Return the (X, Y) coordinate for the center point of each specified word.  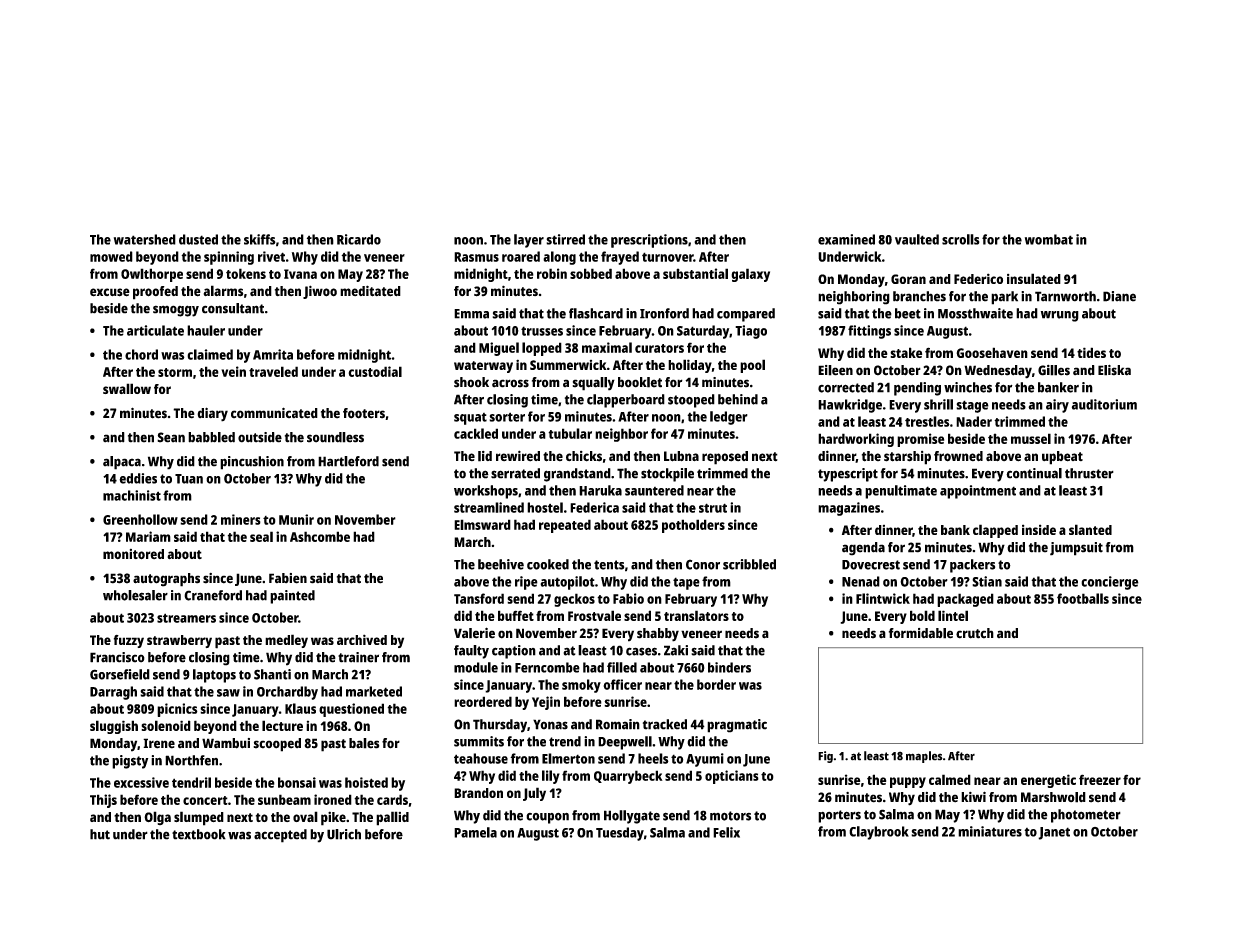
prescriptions (649, 241)
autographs (166, 580)
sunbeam (284, 799)
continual (1034, 473)
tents (609, 565)
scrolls (961, 239)
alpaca (122, 463)
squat (470, 419)
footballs (1083, 598)
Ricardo (359, 239)
